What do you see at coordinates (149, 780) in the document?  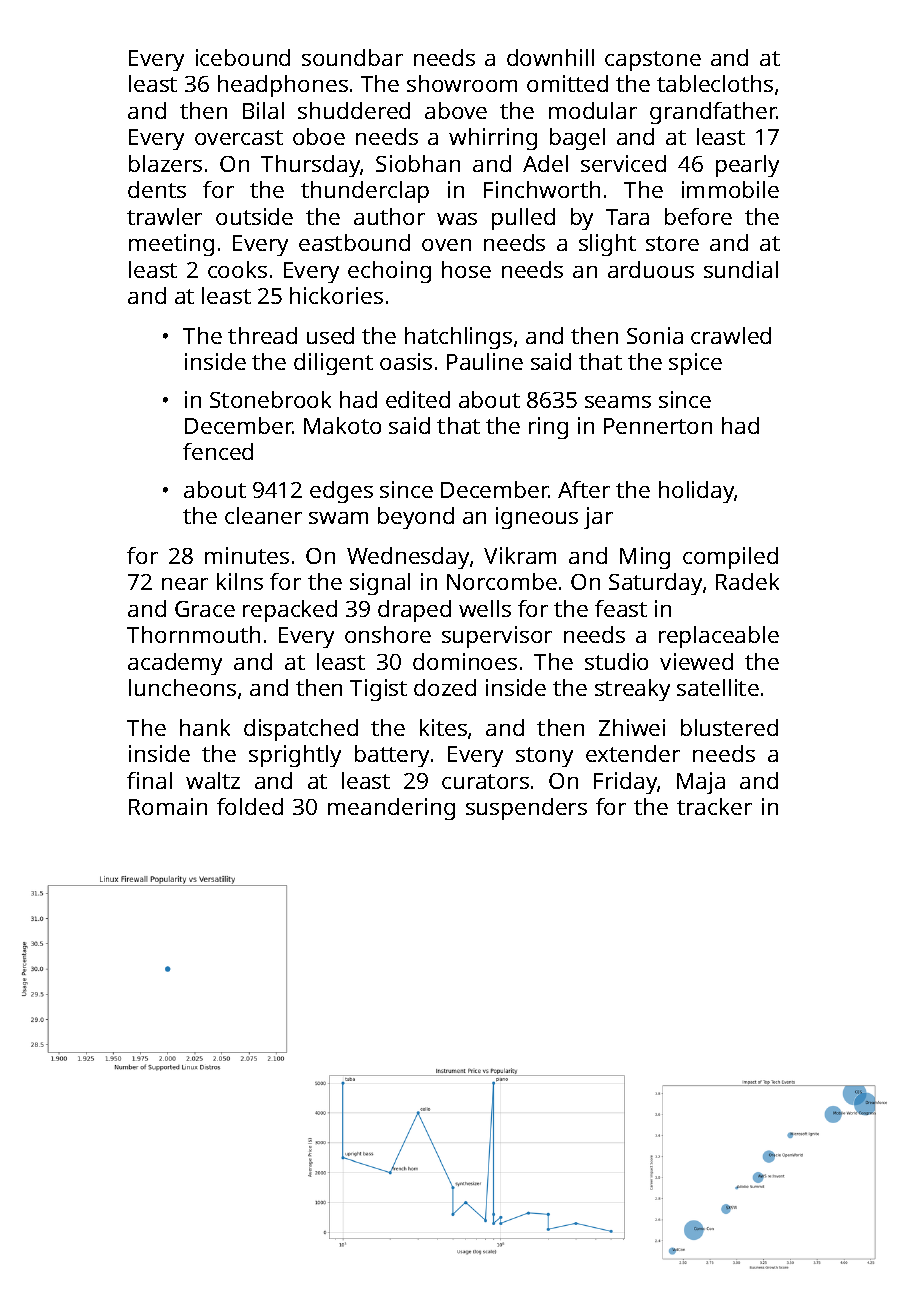 I see `final` at bounding box center [149, 780].
